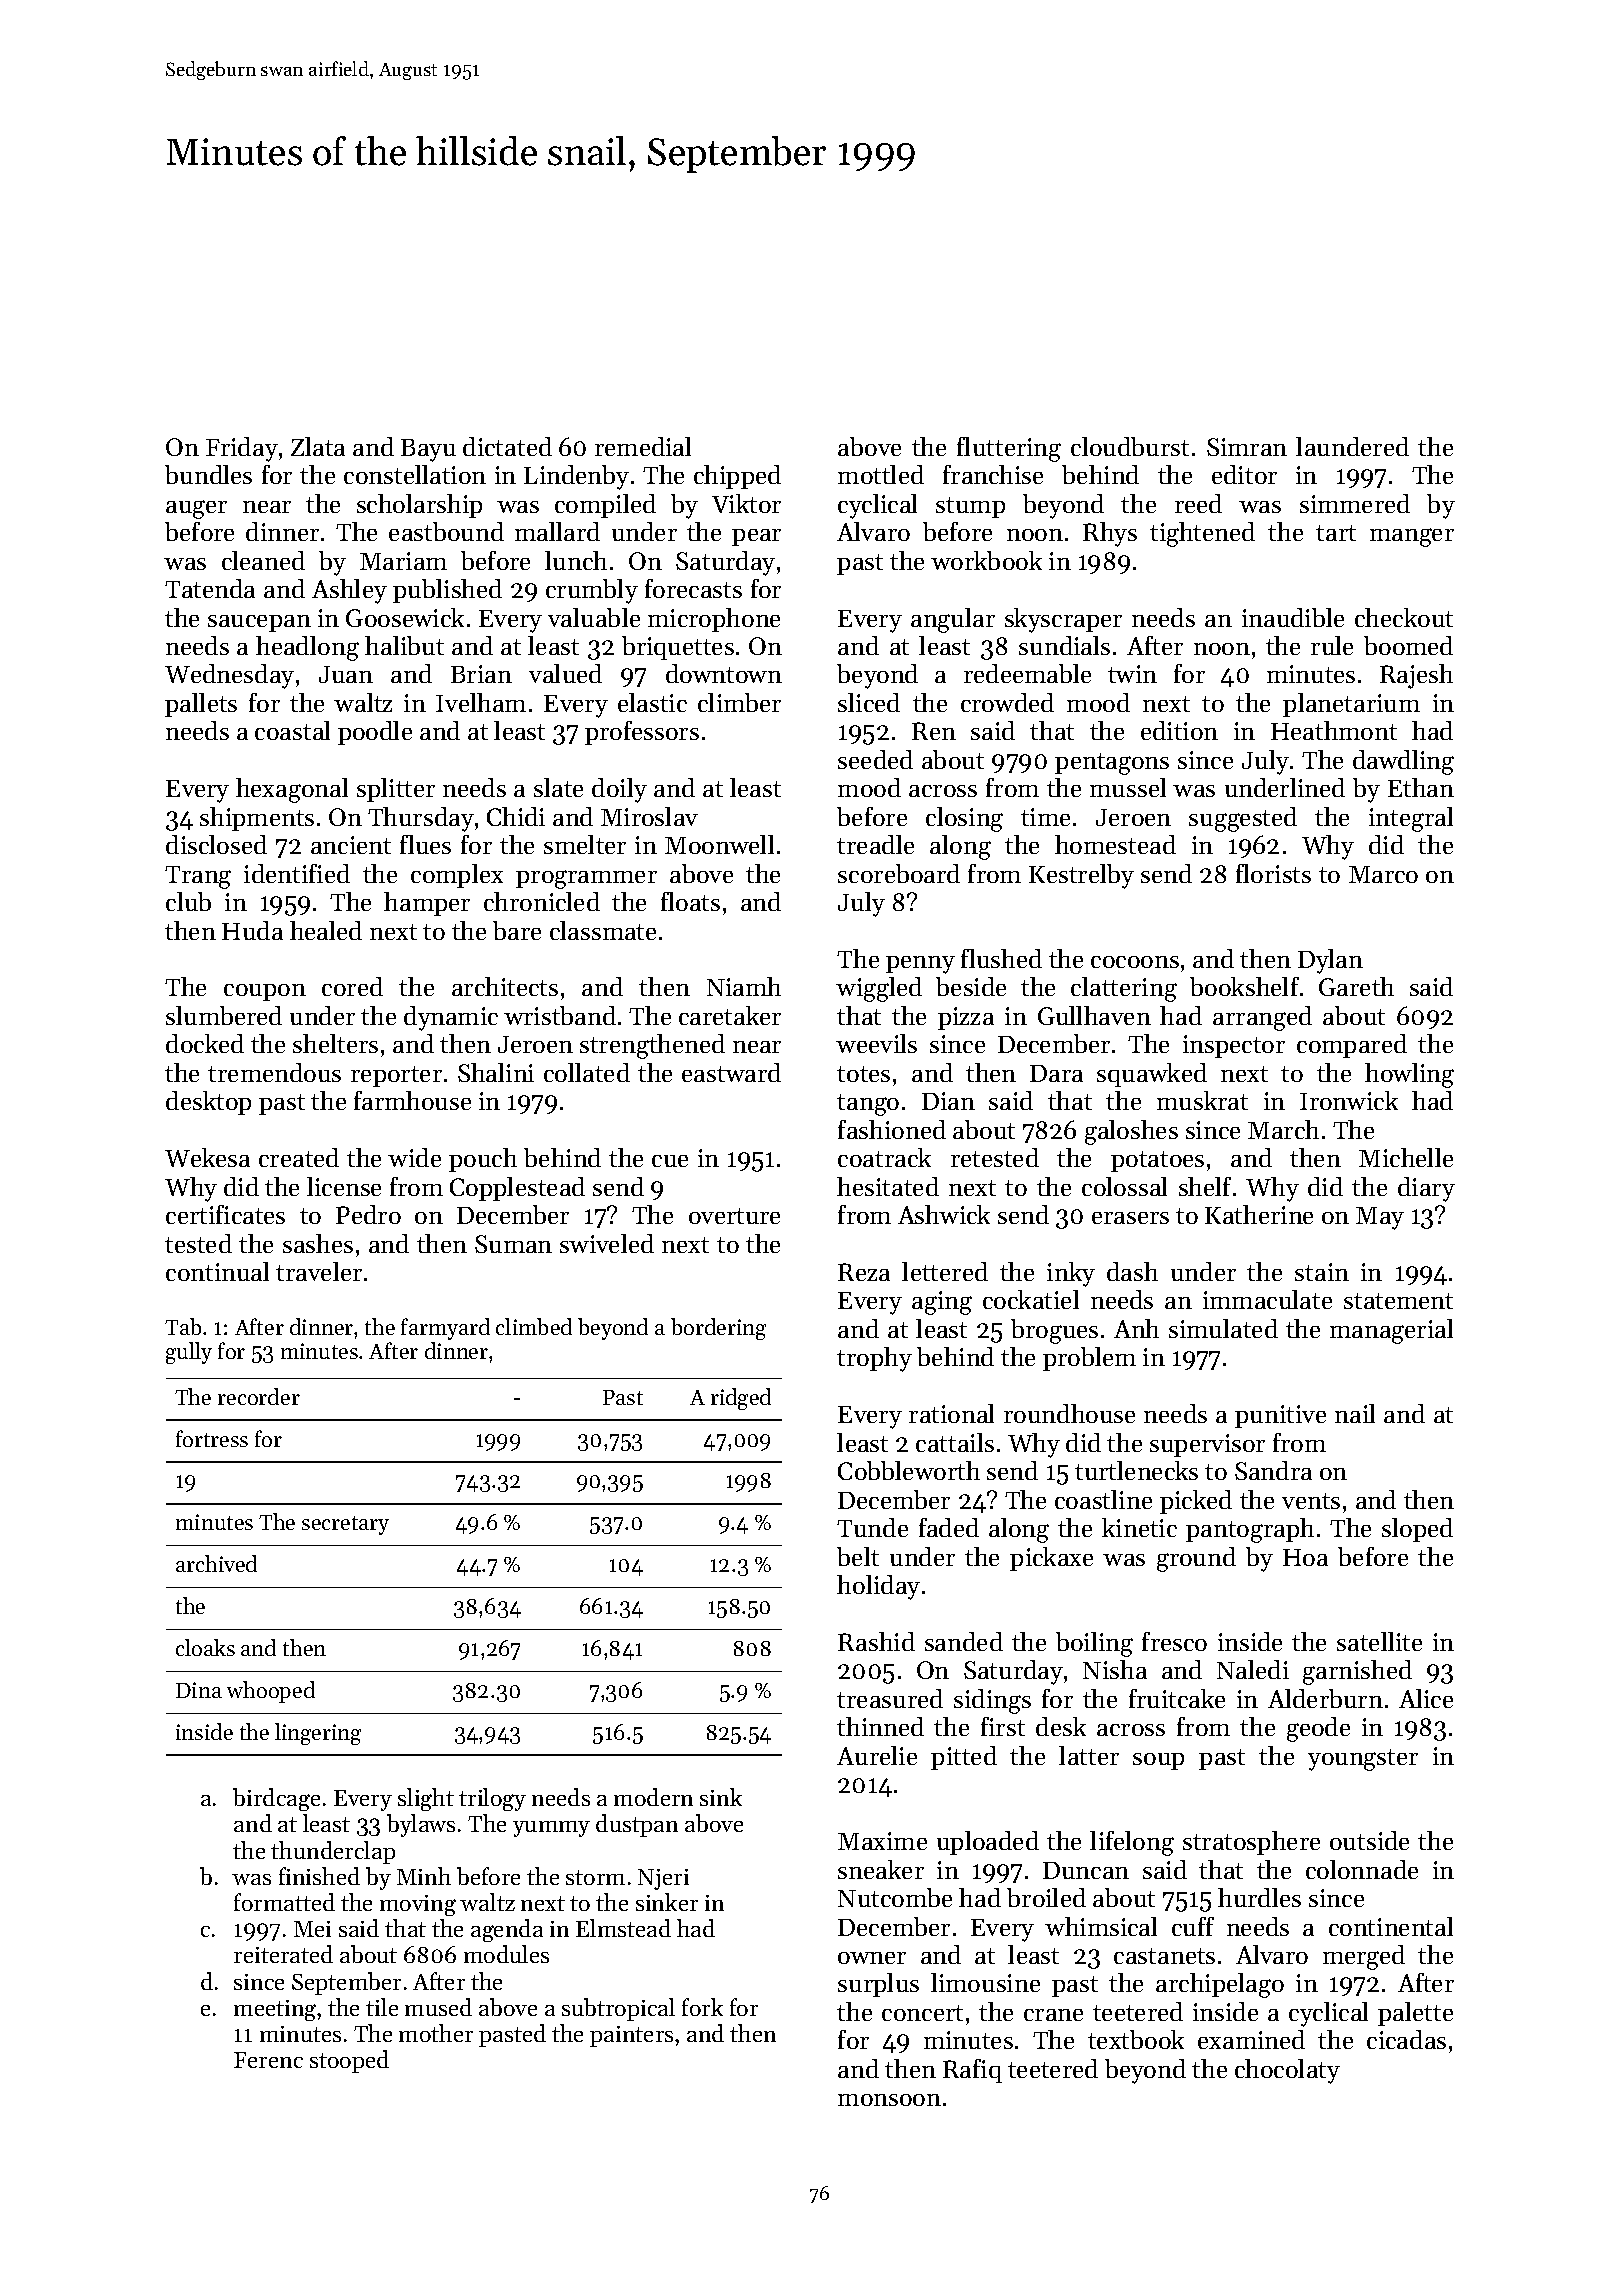 The width and height of the page is (1620, 2292). What do you see at coordinates (1356, 986) in the page?
I see `Gareth` at bounding box center [1356, 986].
